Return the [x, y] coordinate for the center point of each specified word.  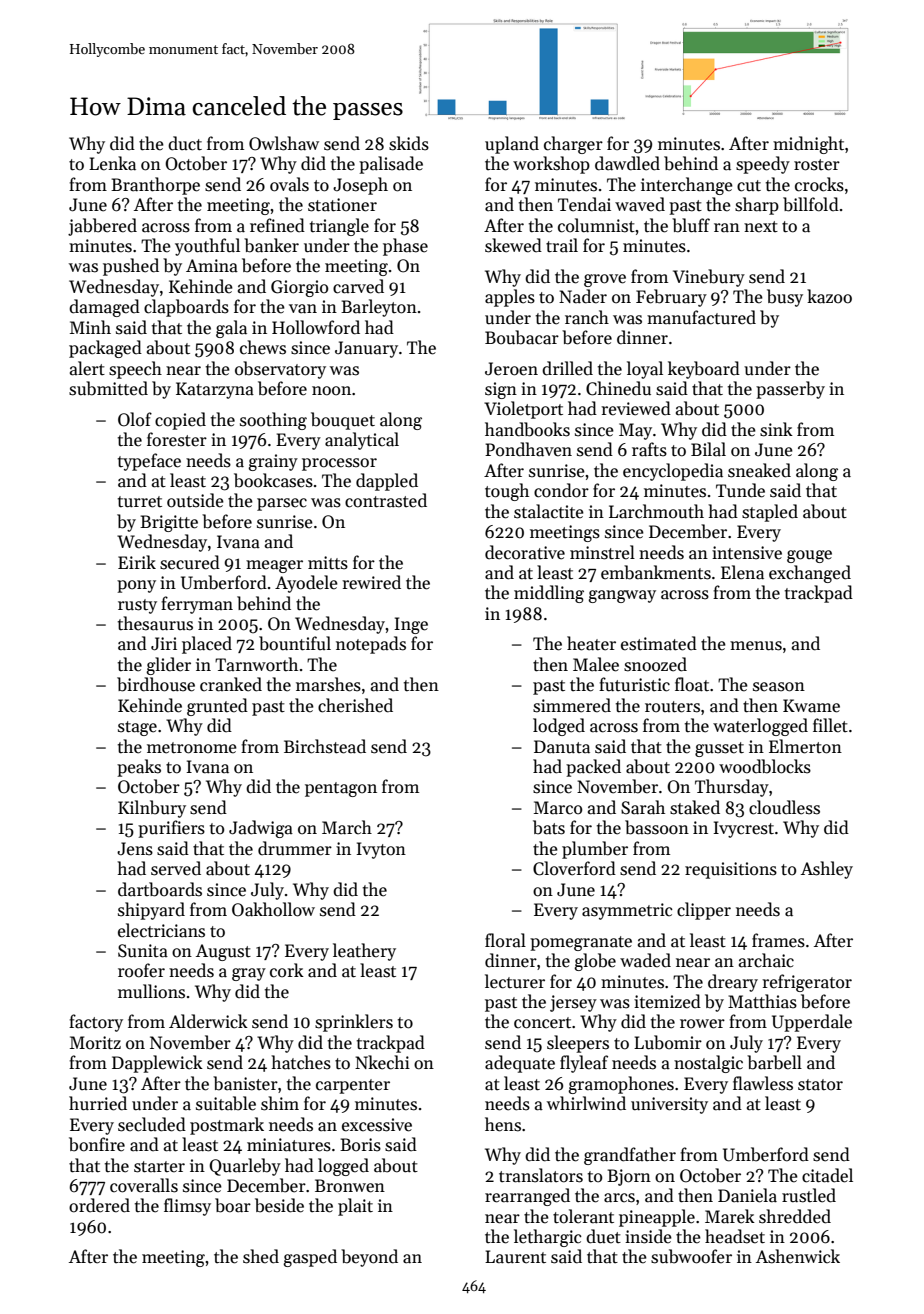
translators [541, 1175]
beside [279, 1205]
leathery [364, 952]
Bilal [708, 449]
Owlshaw [284, 143]
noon [331, 391]
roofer [141, 970]
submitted [108, 388]
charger [573, 145]
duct [185, 143]
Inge [411, 625]
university [669, 1105]
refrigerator [807, 983]
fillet [830, 725]
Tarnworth [256, 664]
